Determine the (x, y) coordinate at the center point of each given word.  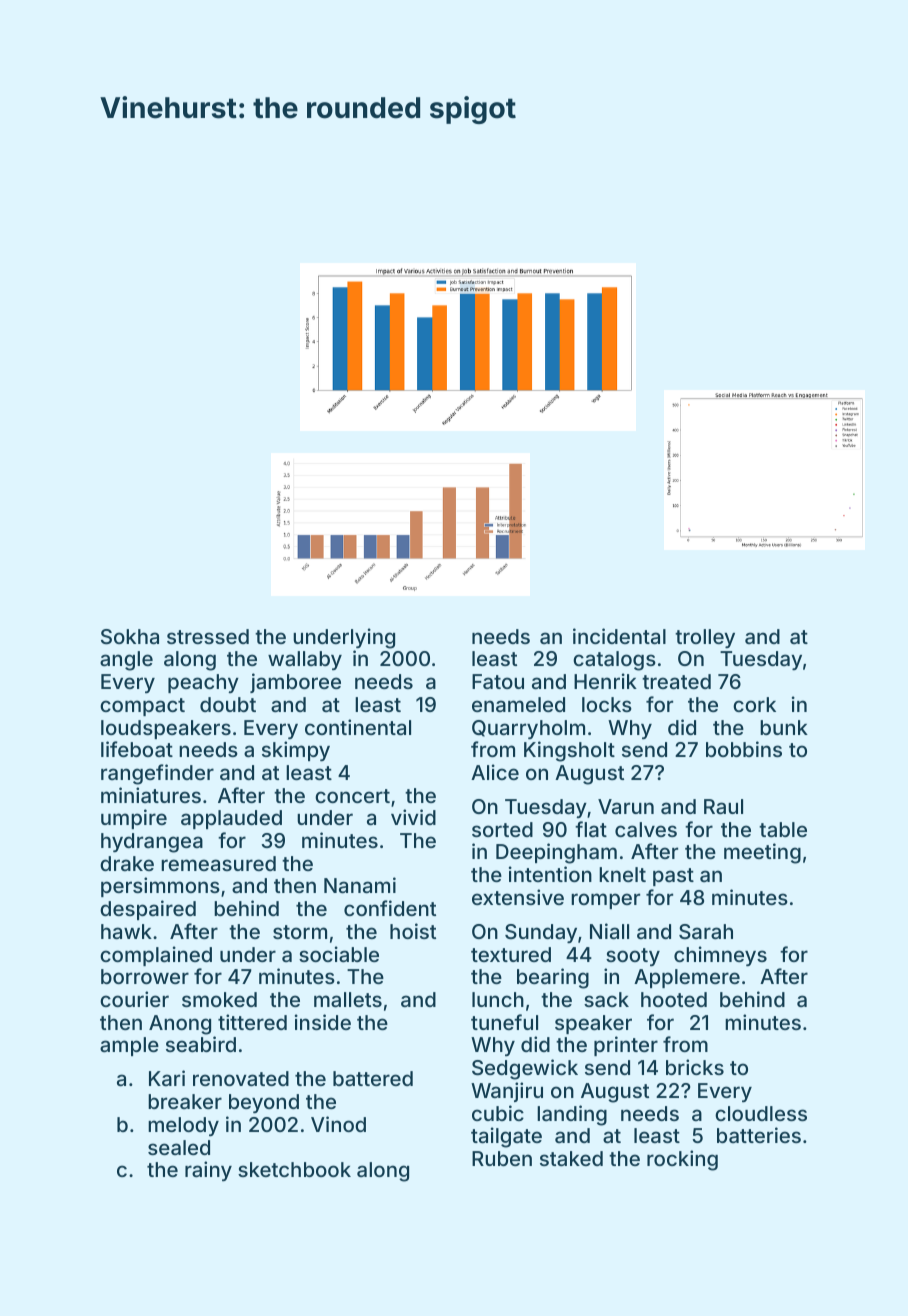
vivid (413, 817)
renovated (241, 1078)
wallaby (305, 660)
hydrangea (152, 843)
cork (754, 704)
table (783, 829)
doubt (228, 704)
